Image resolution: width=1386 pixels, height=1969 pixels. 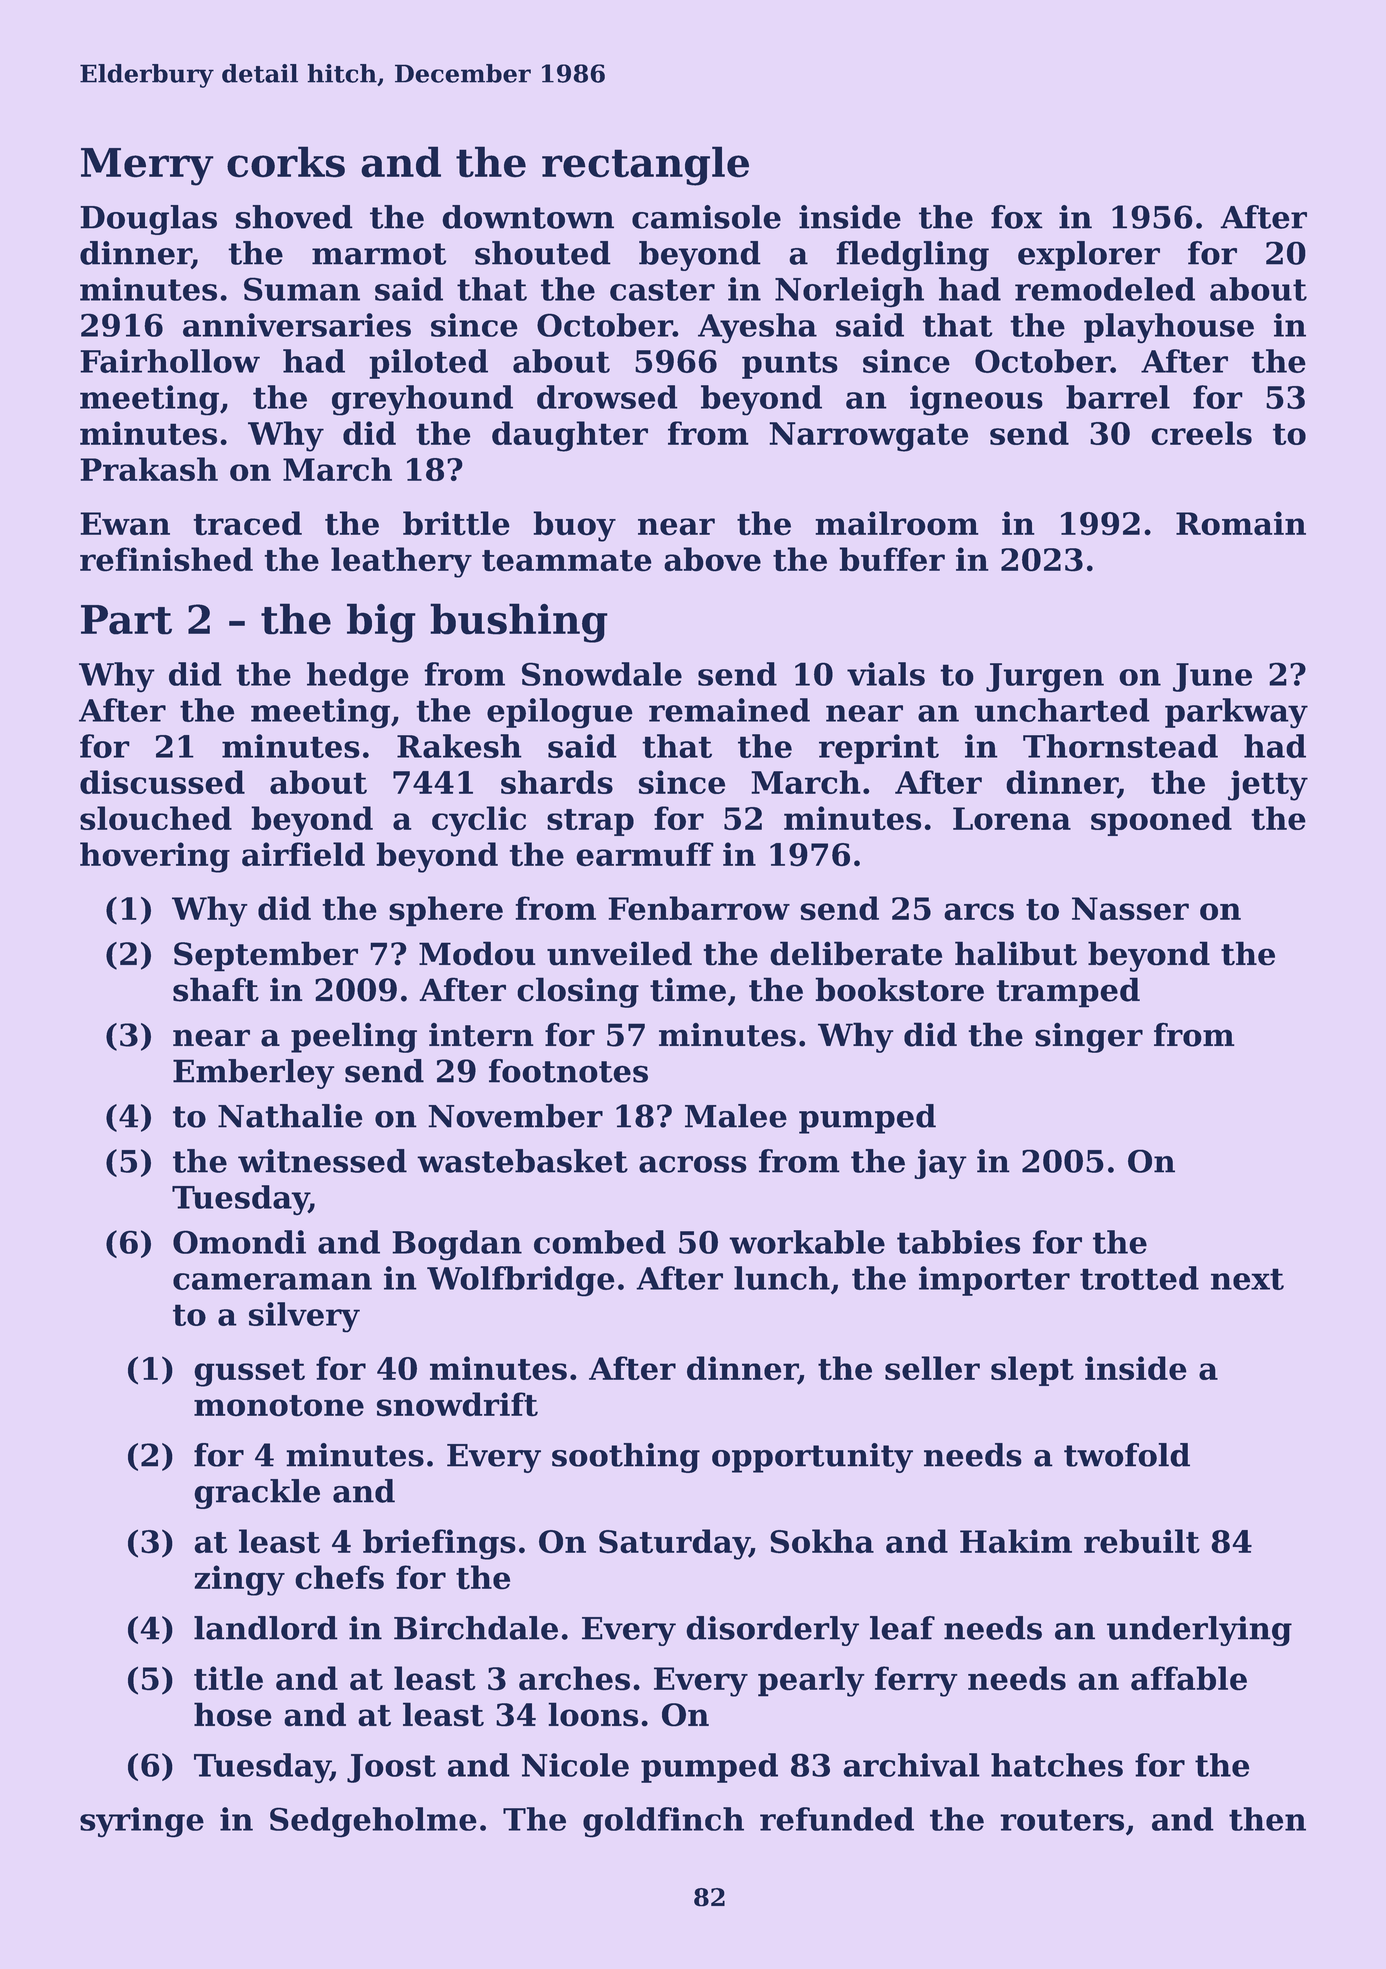 I want to click on Norleigh, so click(x=849, y=292).
